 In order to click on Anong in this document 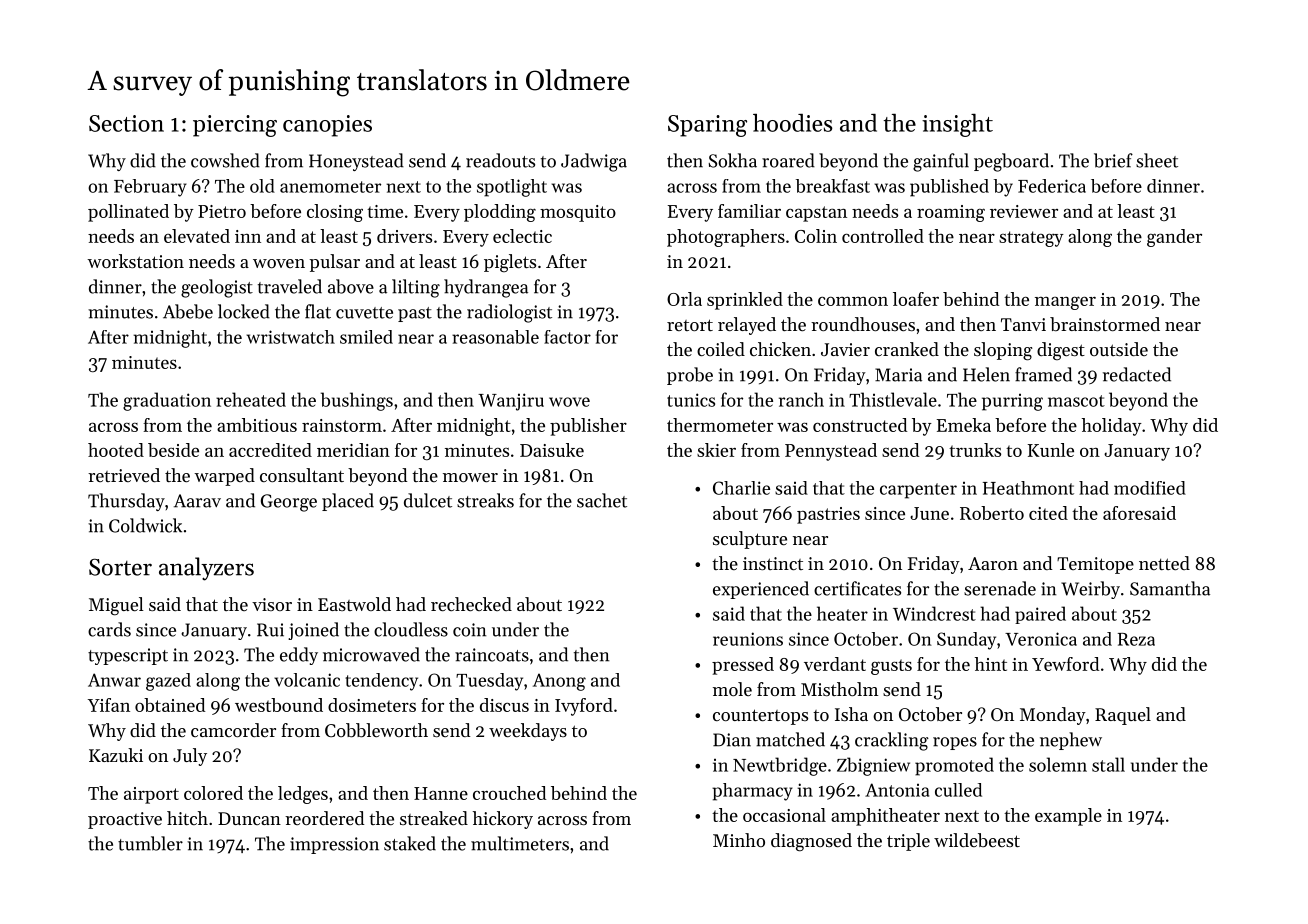, I will do `click(559, 682)`.
